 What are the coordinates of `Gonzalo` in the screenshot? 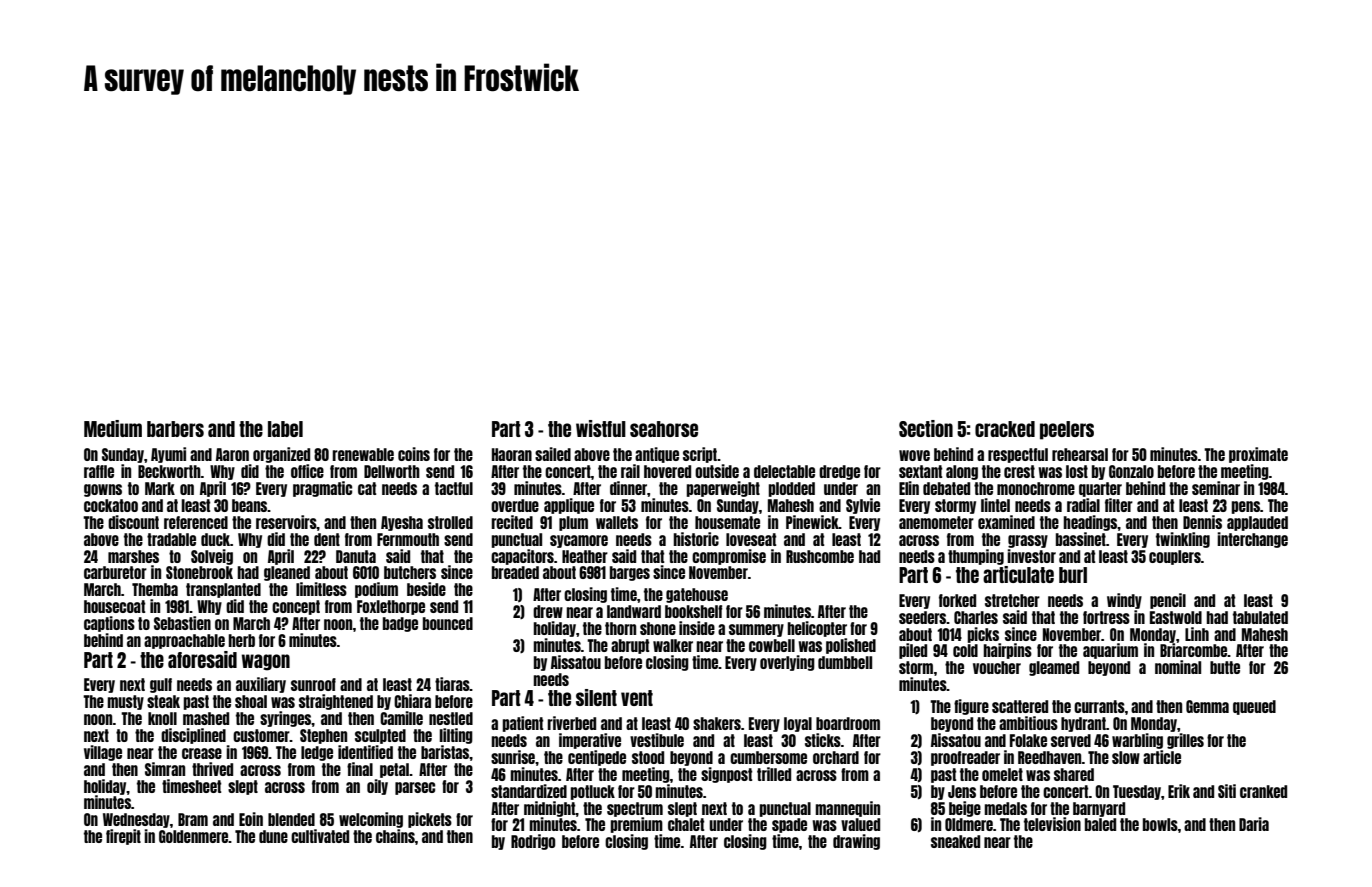 It's located at (1131, 471).
